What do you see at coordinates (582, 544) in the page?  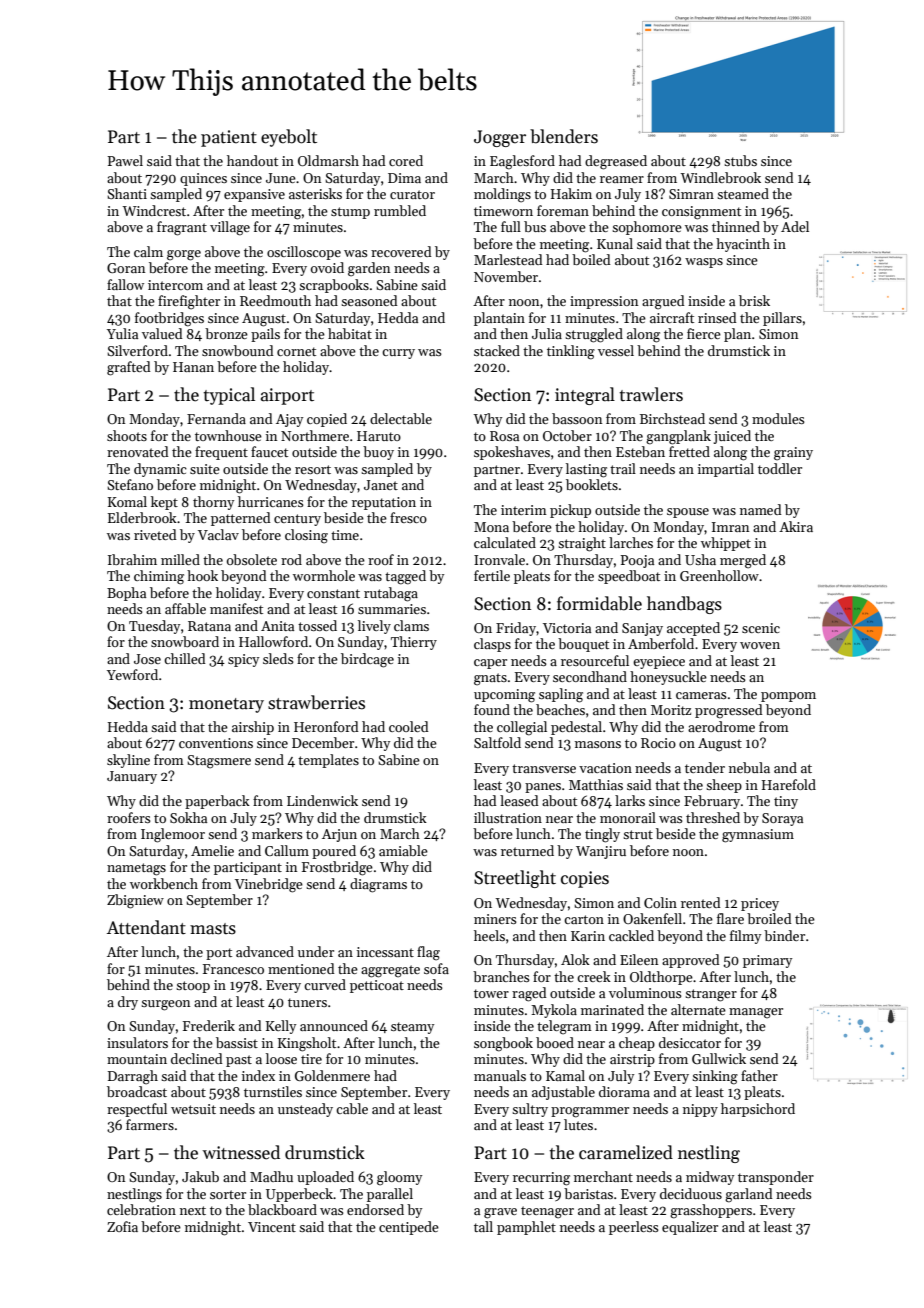 I see `straight` at bounding box center [582, 544].
